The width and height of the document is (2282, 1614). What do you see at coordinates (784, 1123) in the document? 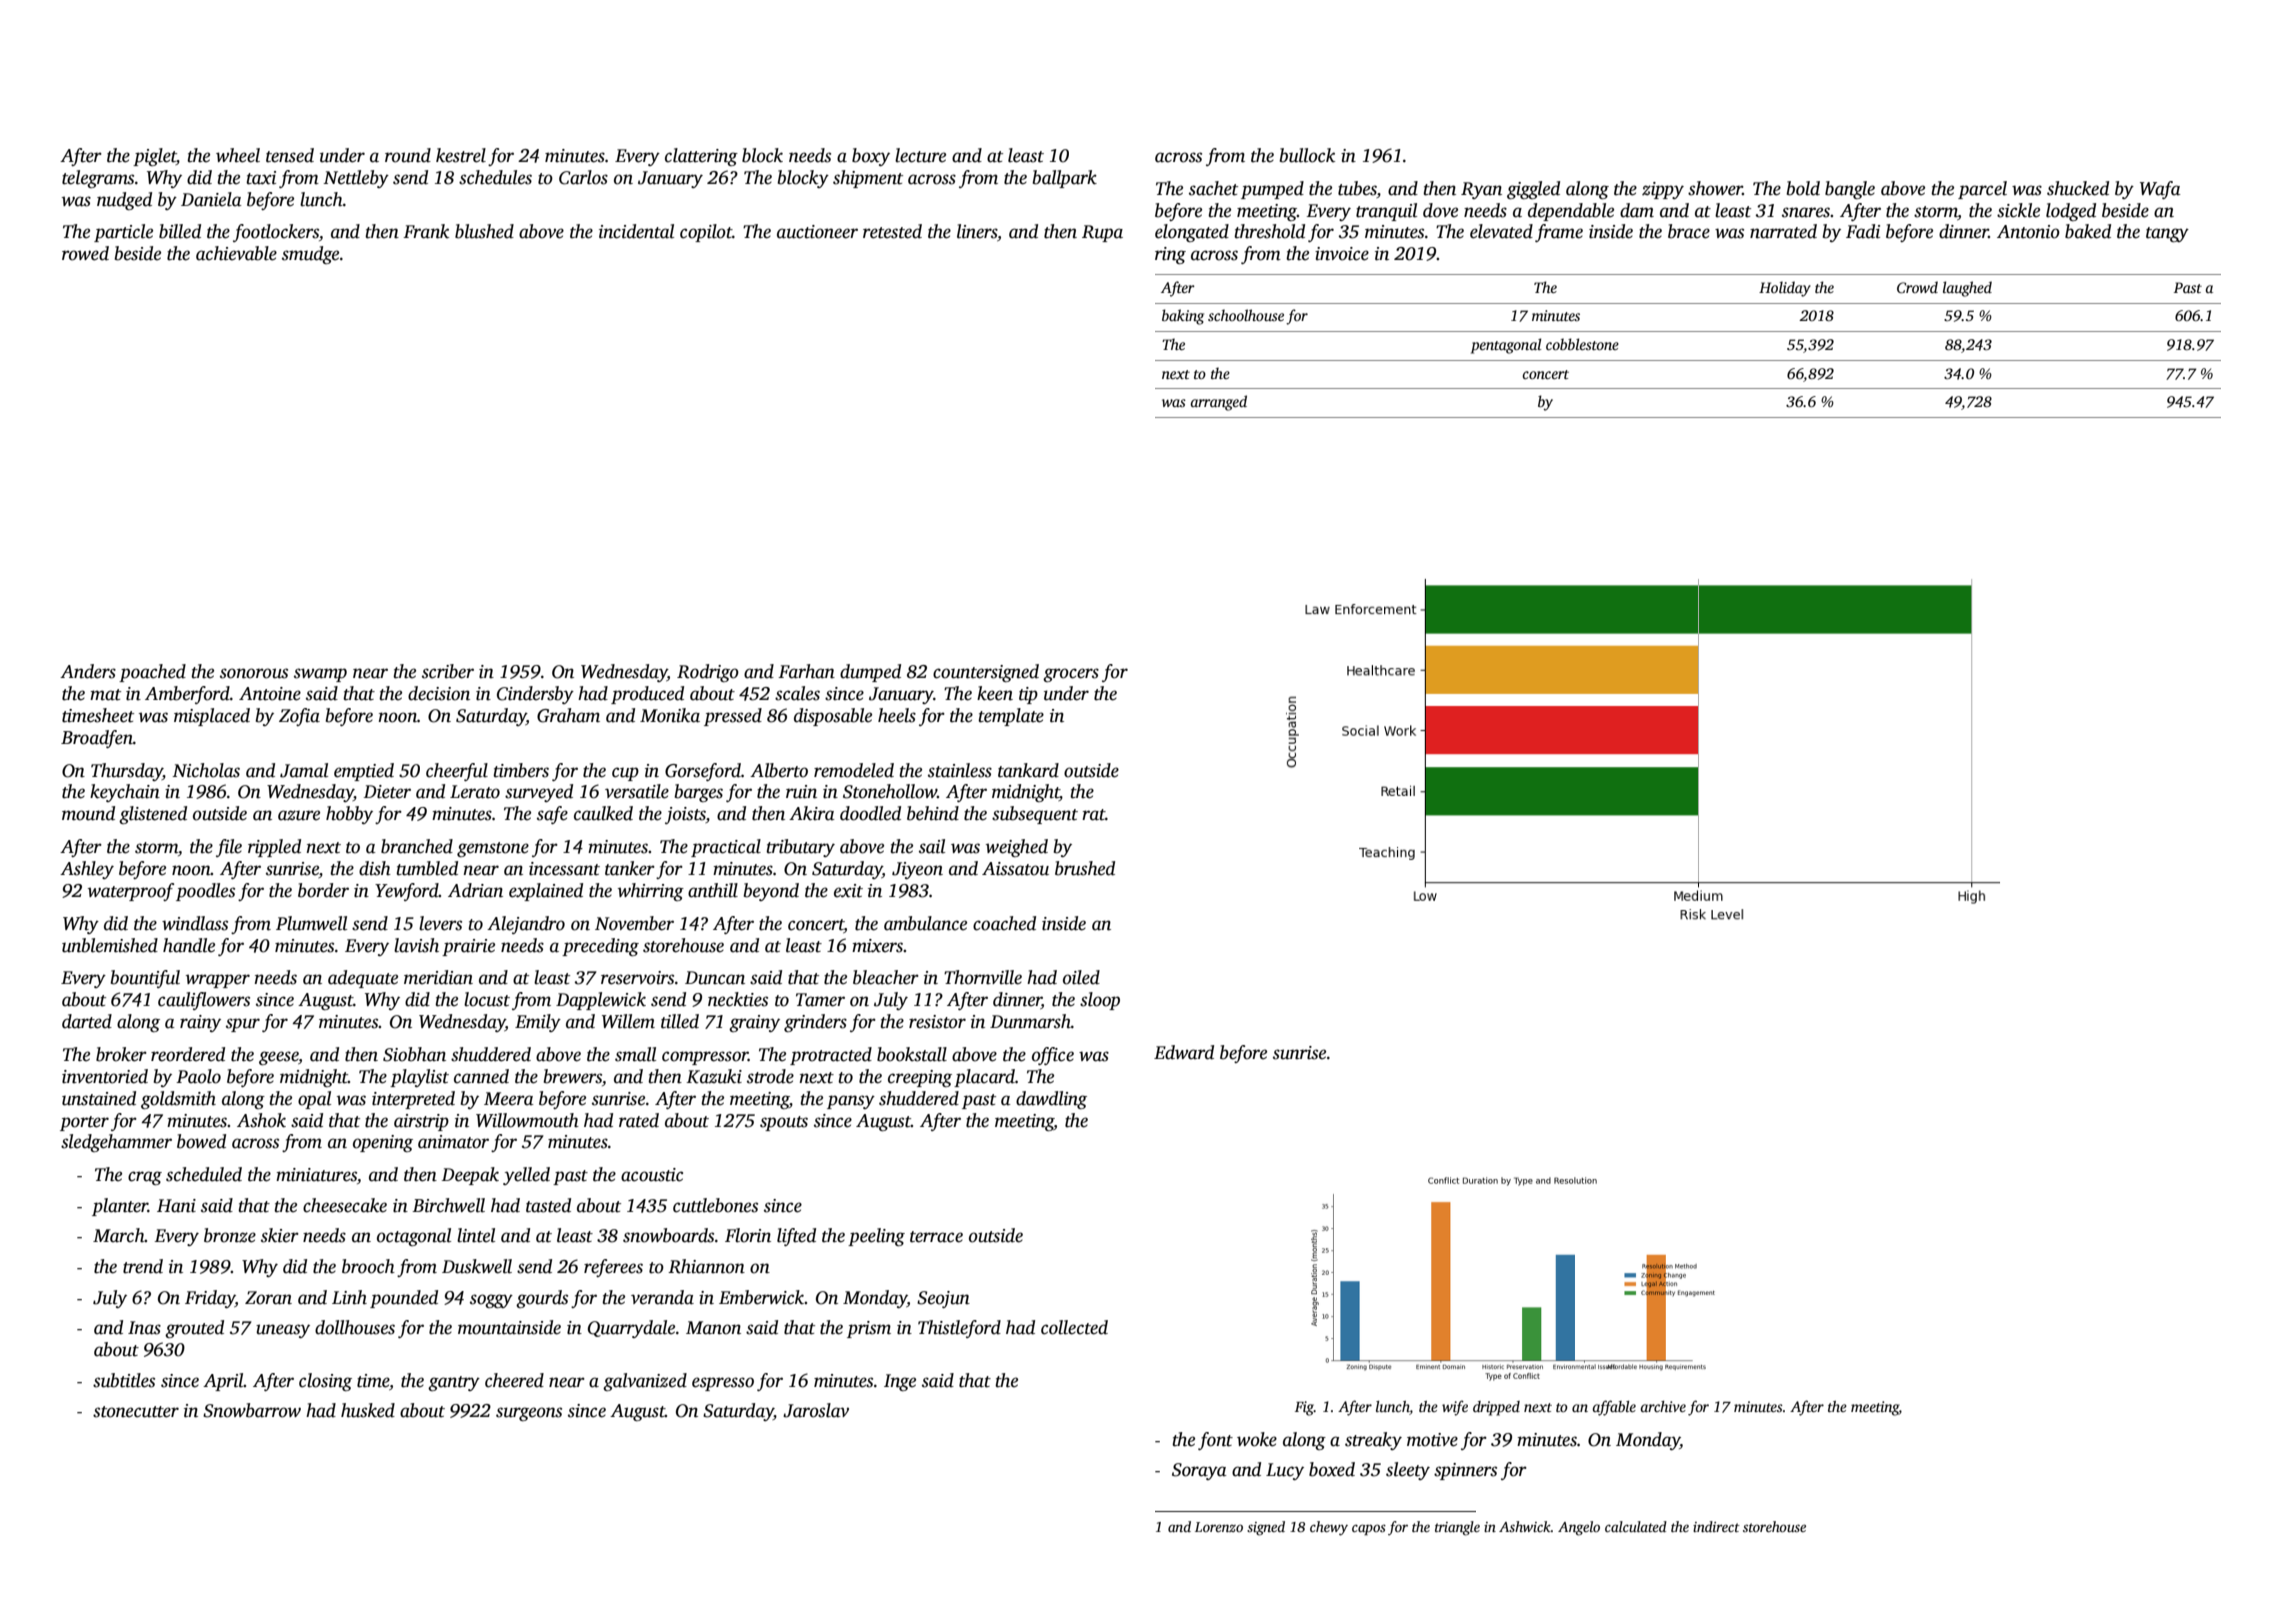
I see `spouts` at bounding box center [784, 1123].
